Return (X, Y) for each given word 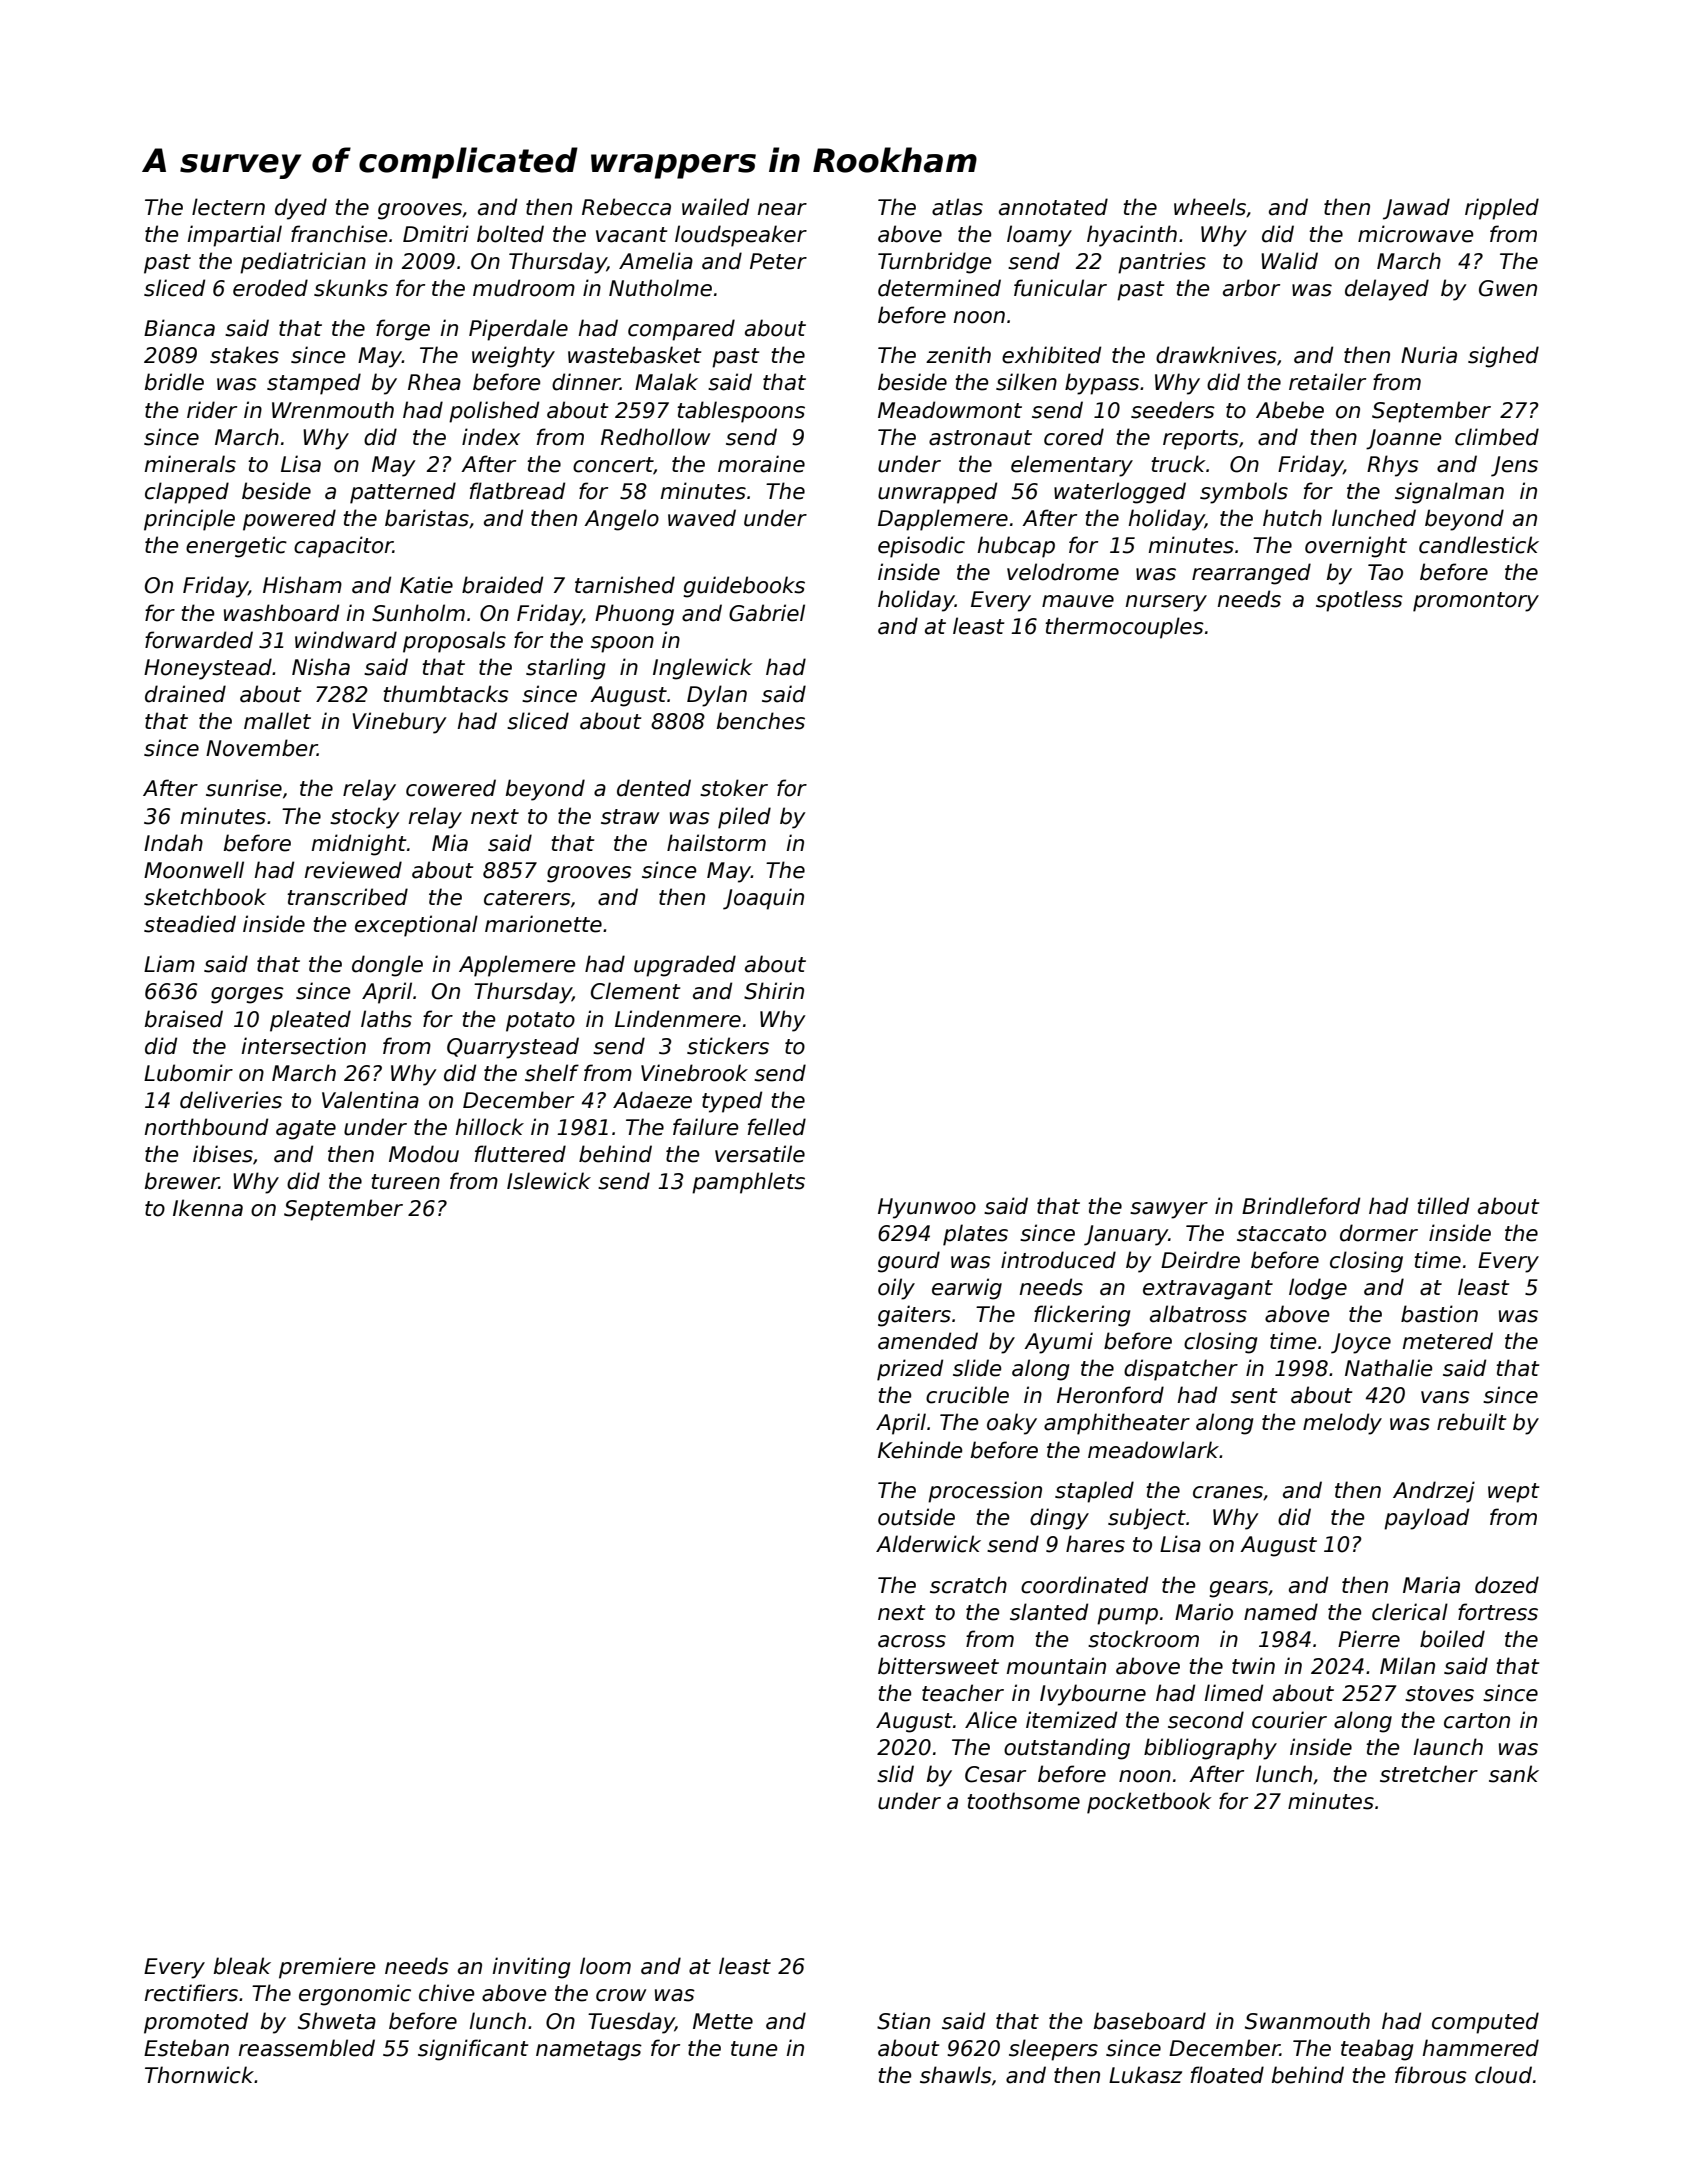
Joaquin (763, 899)
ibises (223, 1154)
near (782, 209)
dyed (301, 209)
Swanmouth (1307, 2021)
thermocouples (1124, 628)
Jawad (1416, 209)
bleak (242, 1966)
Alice (991, 1720)
